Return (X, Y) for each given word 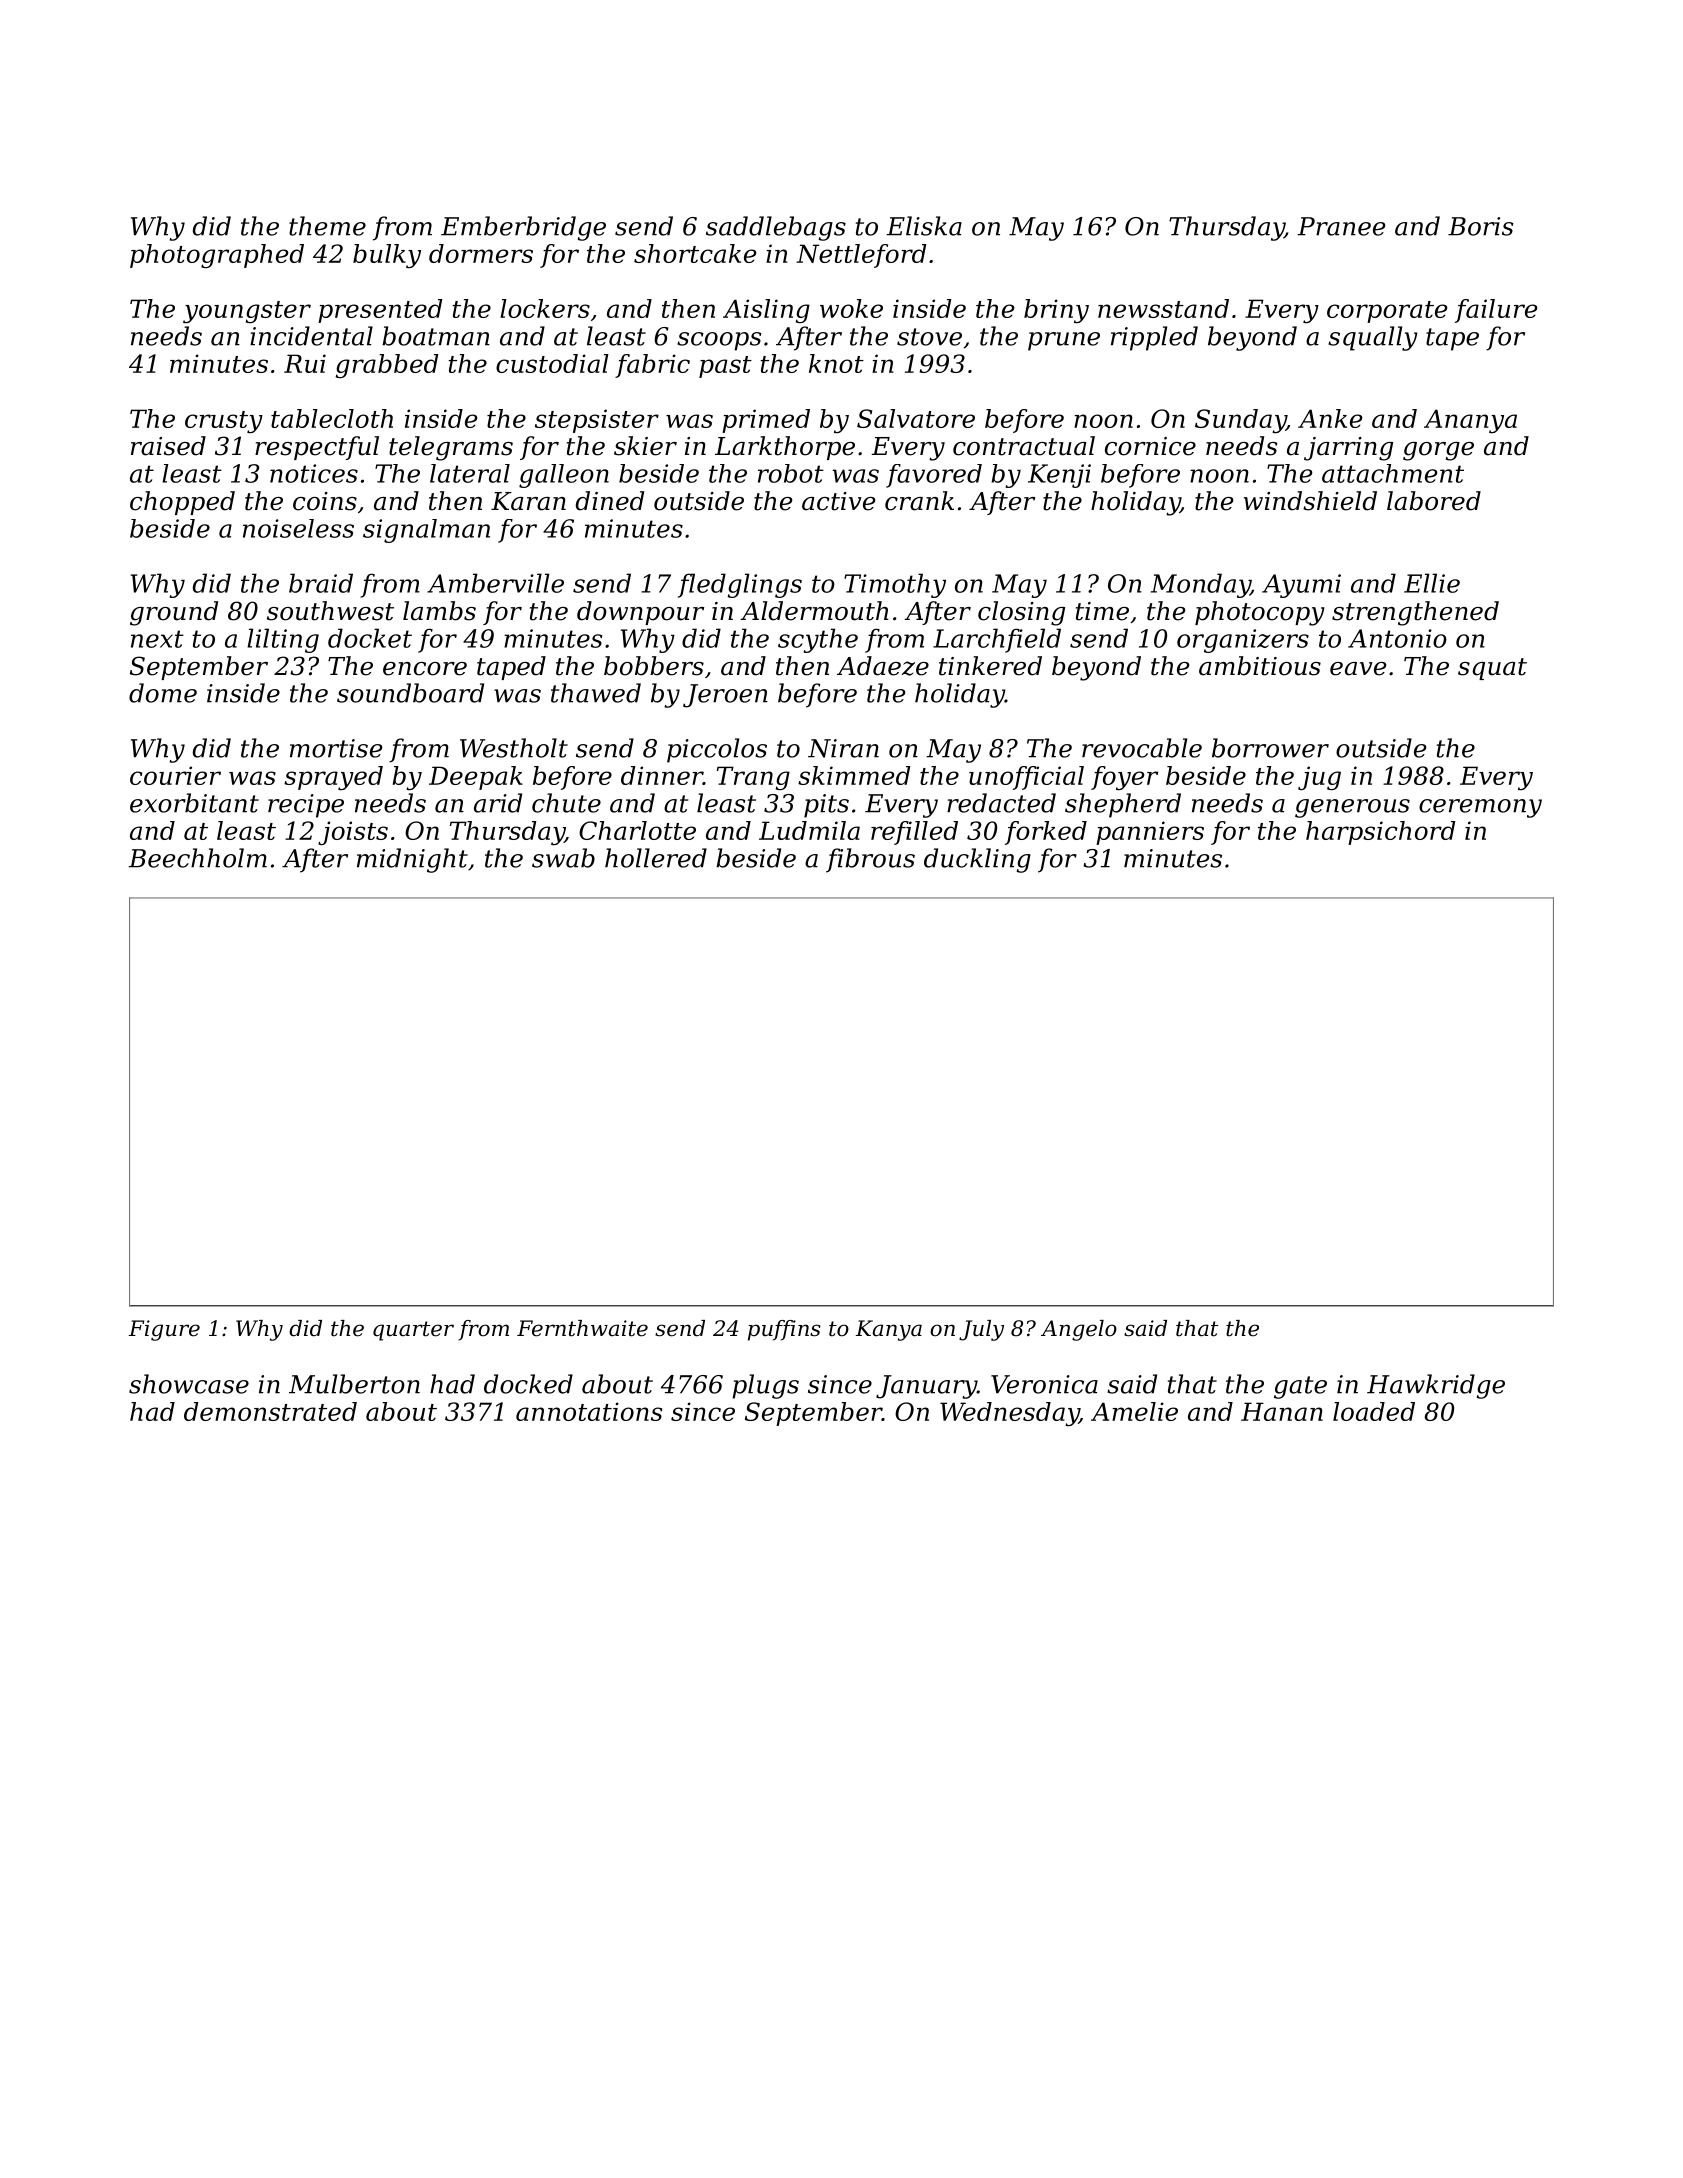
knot (836, 363)
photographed (217, 256)
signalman (426, 531)
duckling (977, 860)
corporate (1387, 312)
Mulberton (354, 1384)
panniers (1150, 833)
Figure (164, 1330)
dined (610, 501)
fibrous (870, 860)
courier (175, 775)
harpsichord (1381, 833)
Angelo (1079, 1330)
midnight (412, 860)
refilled (914, 833)
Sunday (1240, 421)
